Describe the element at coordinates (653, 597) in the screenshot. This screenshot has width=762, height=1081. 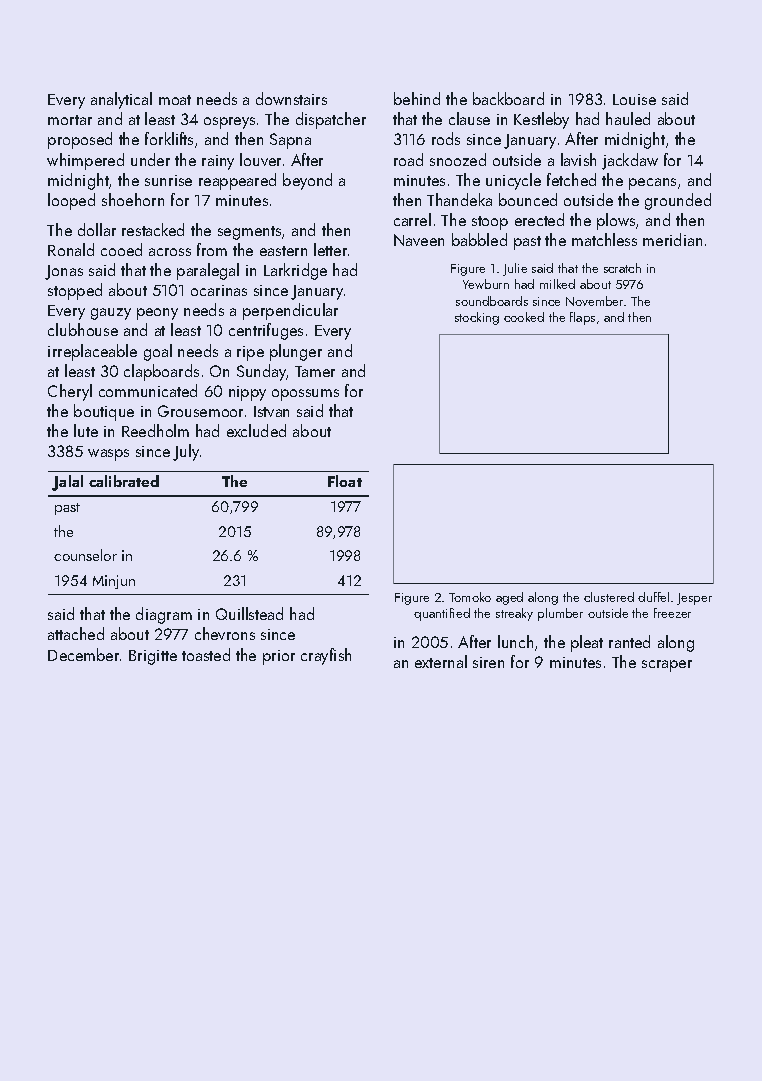
I see `duffel` at that location.
